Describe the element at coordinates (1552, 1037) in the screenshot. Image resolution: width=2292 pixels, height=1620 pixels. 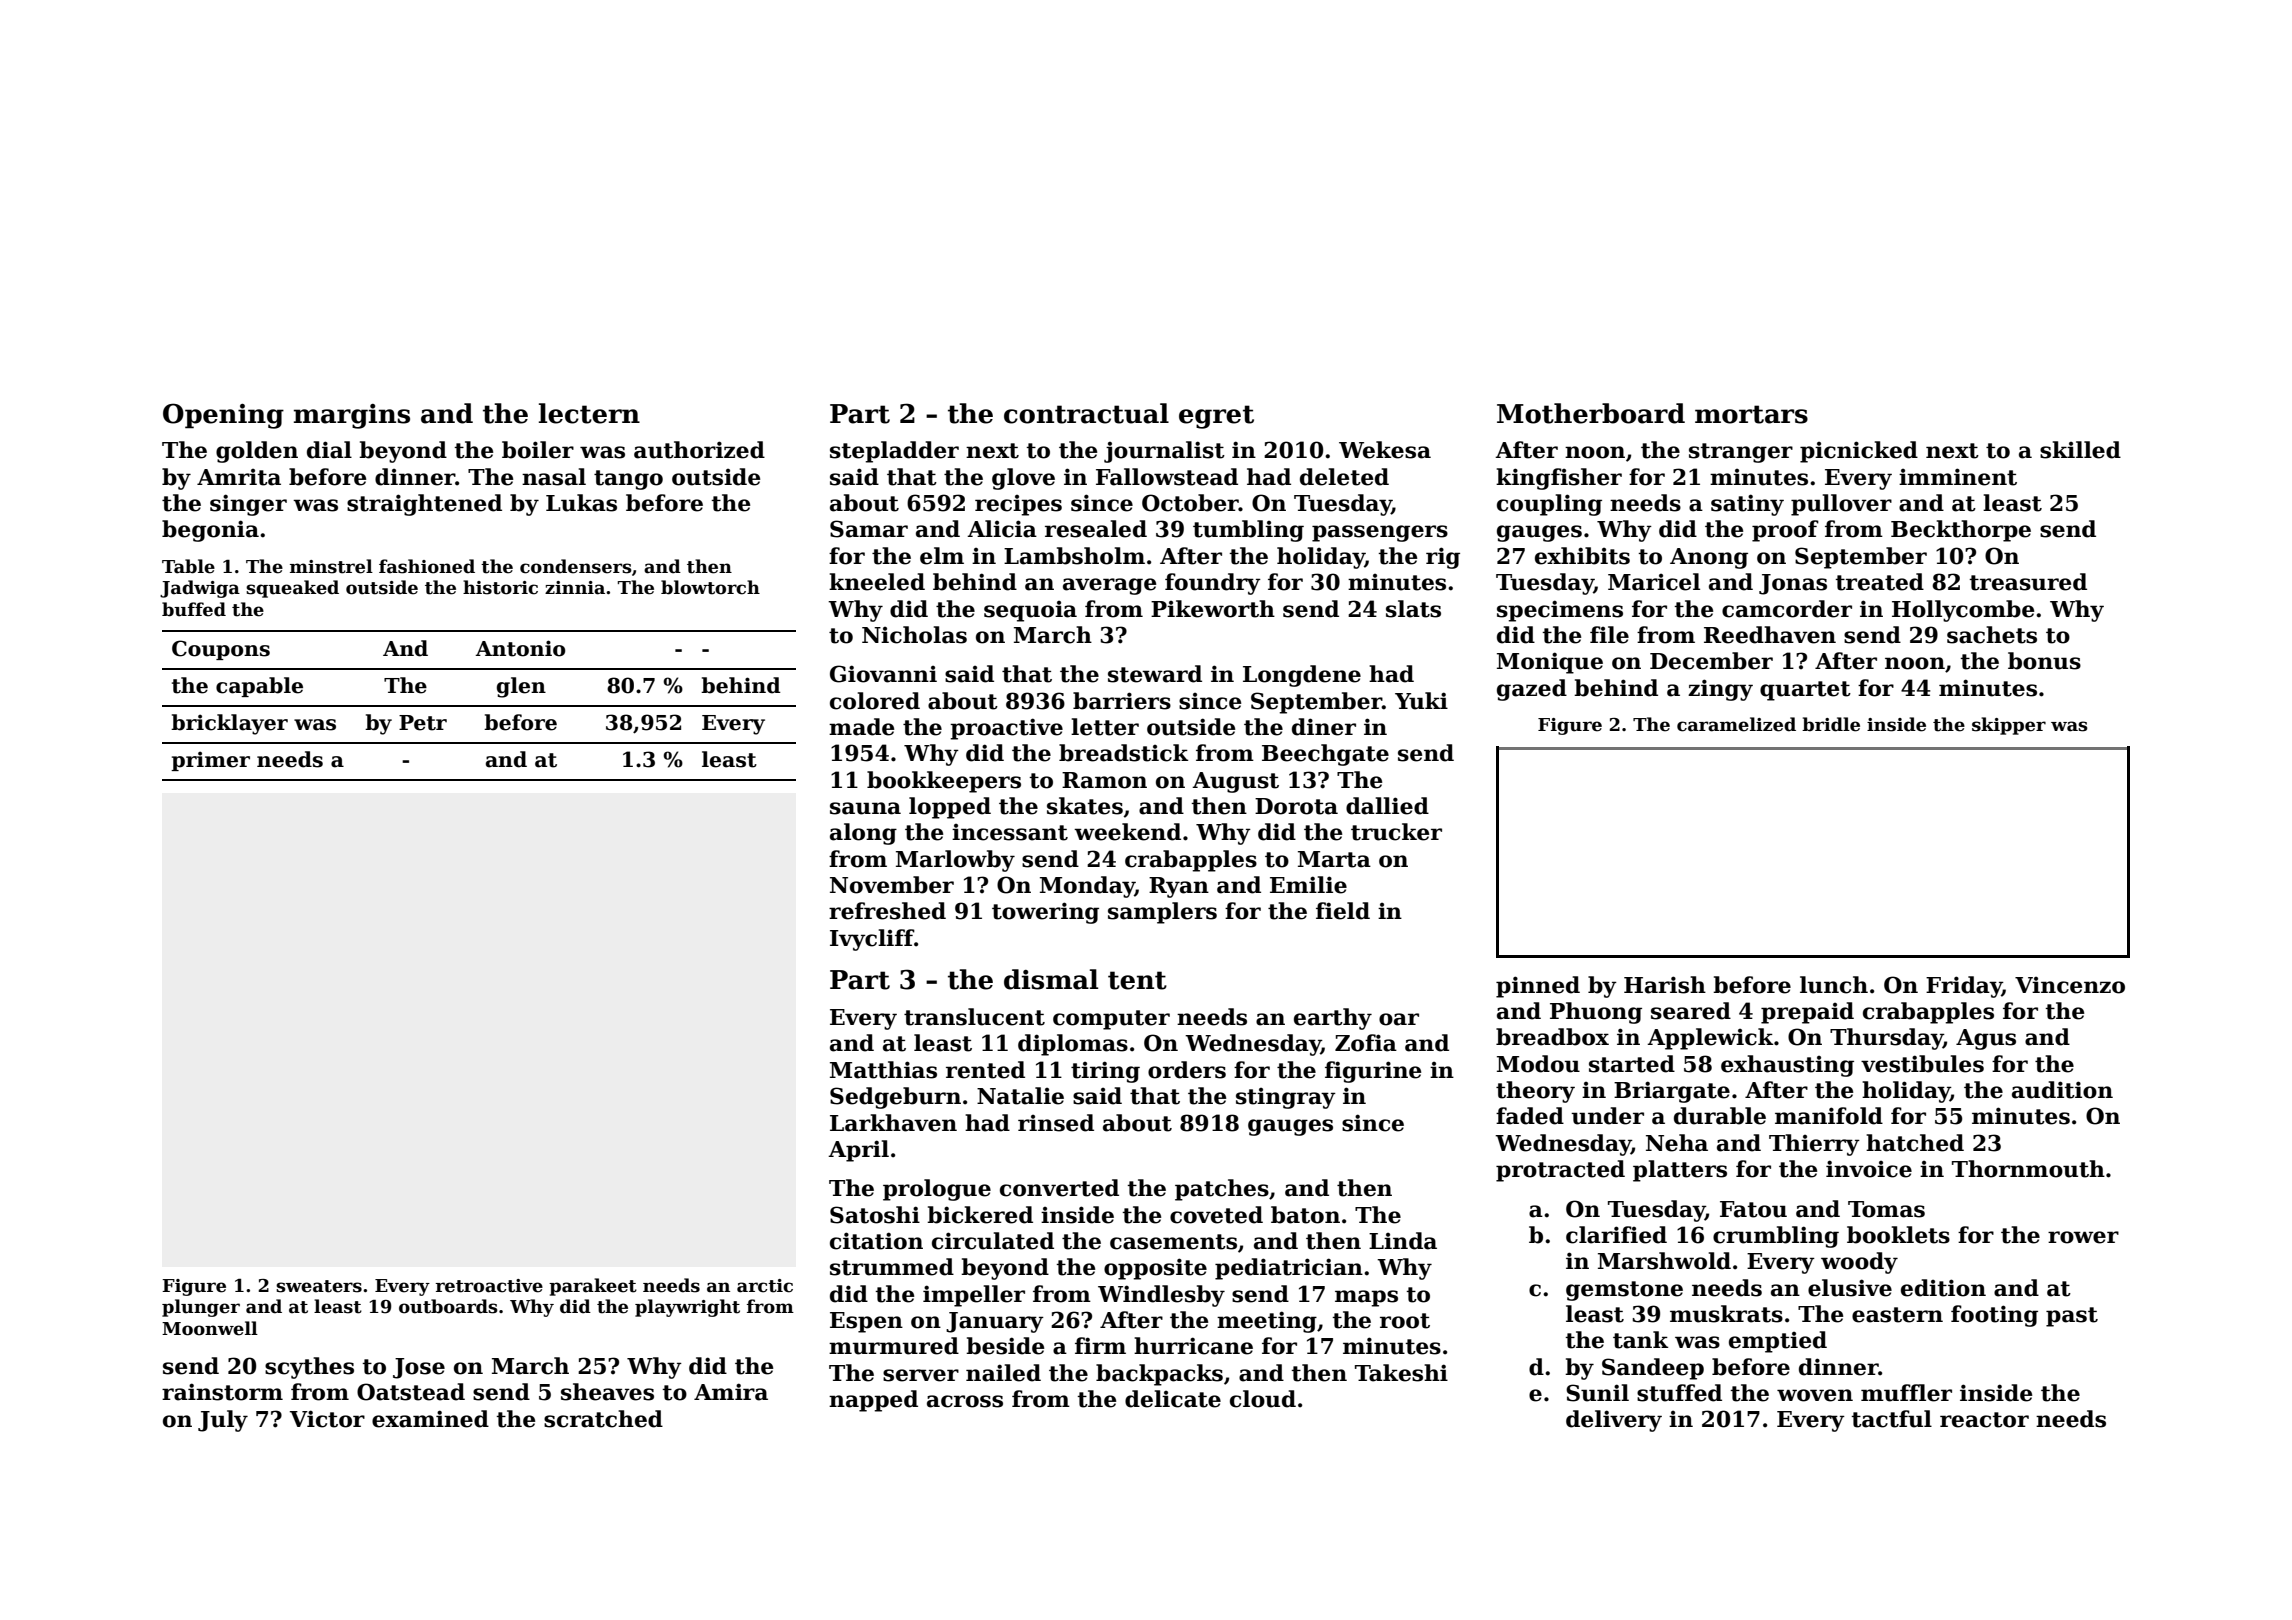
I see `breadbox` at that location.
